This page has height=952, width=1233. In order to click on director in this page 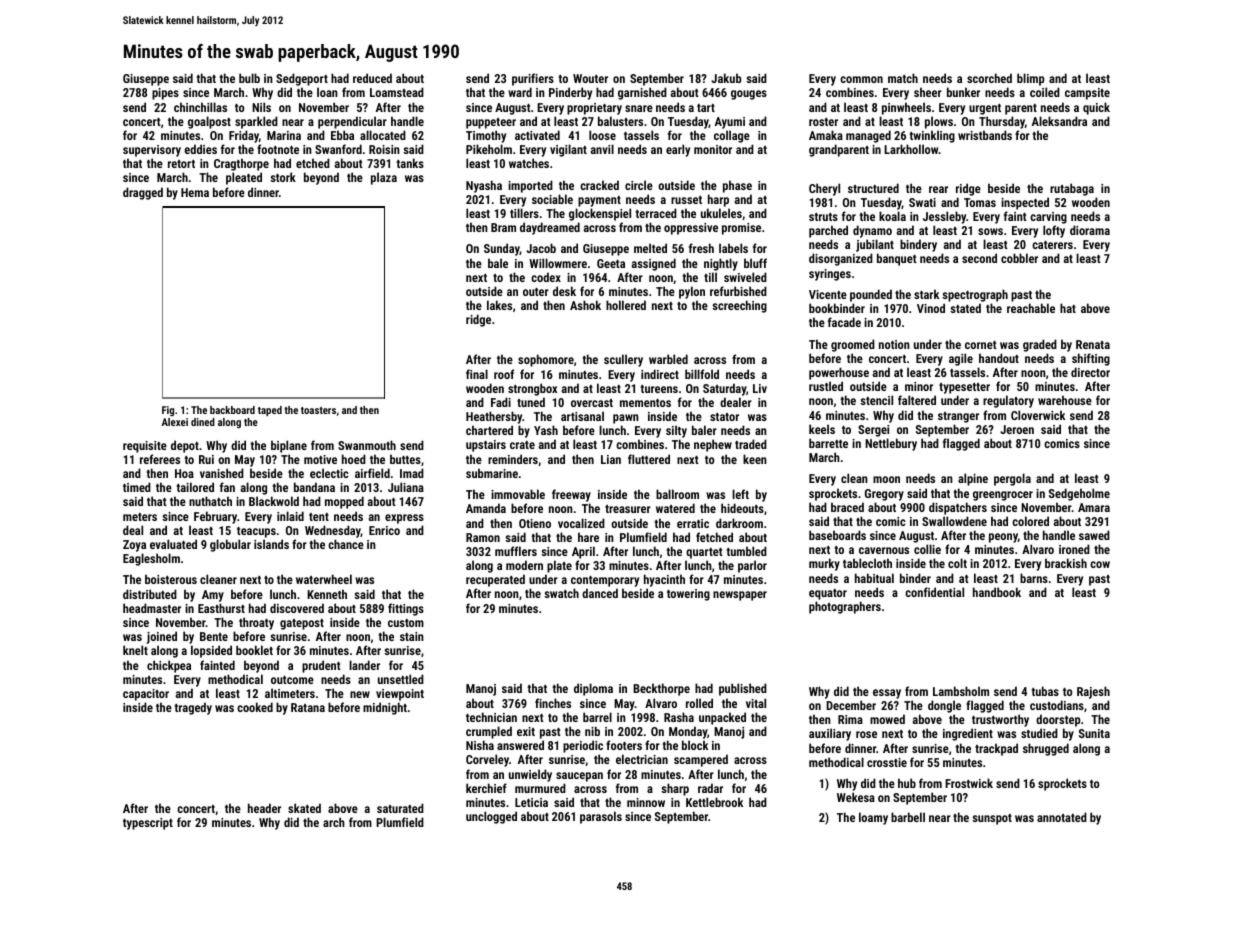, I will do `click(1090, 372)`.
